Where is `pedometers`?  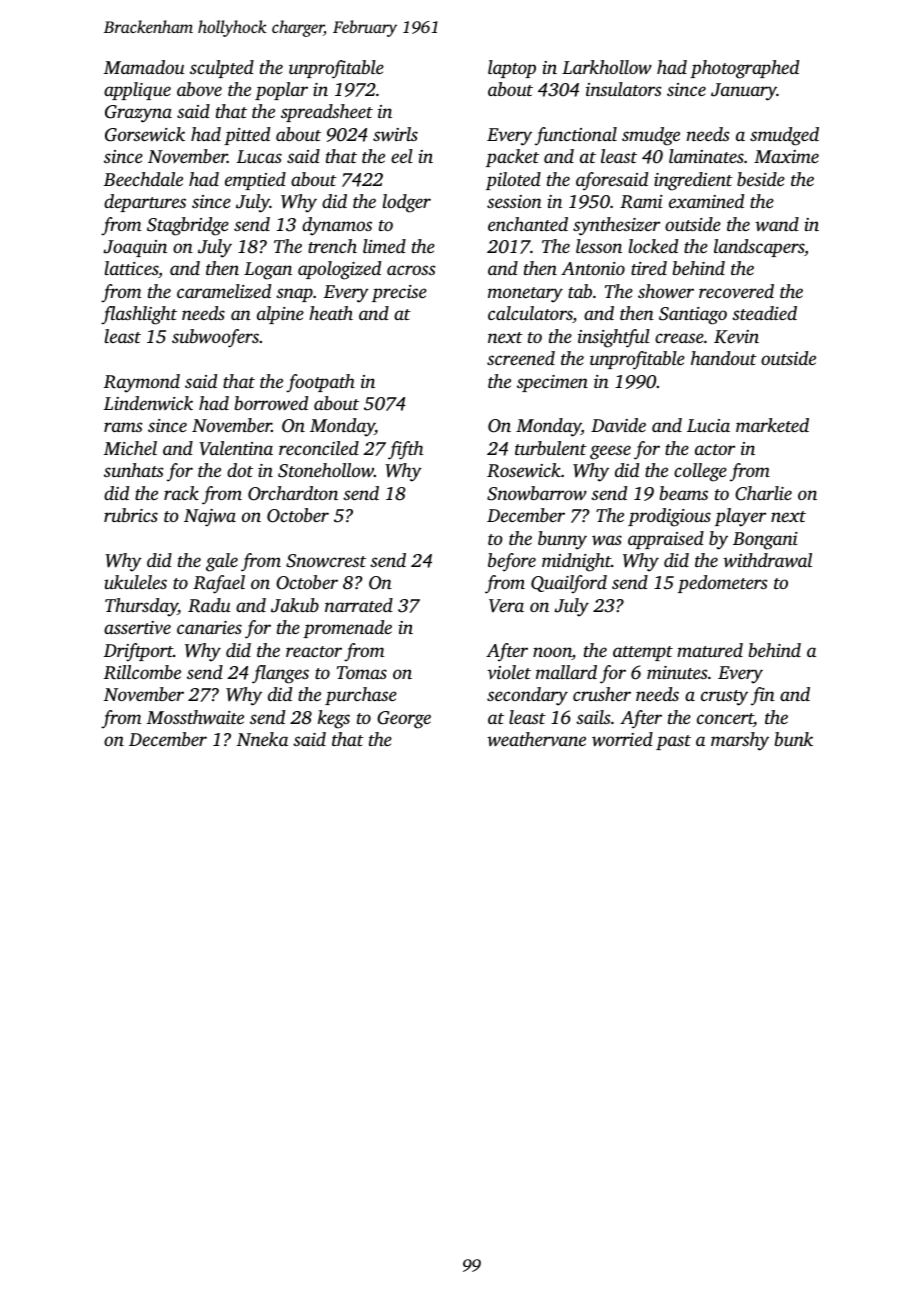 pedometers is located at coordinates (722, 584).
